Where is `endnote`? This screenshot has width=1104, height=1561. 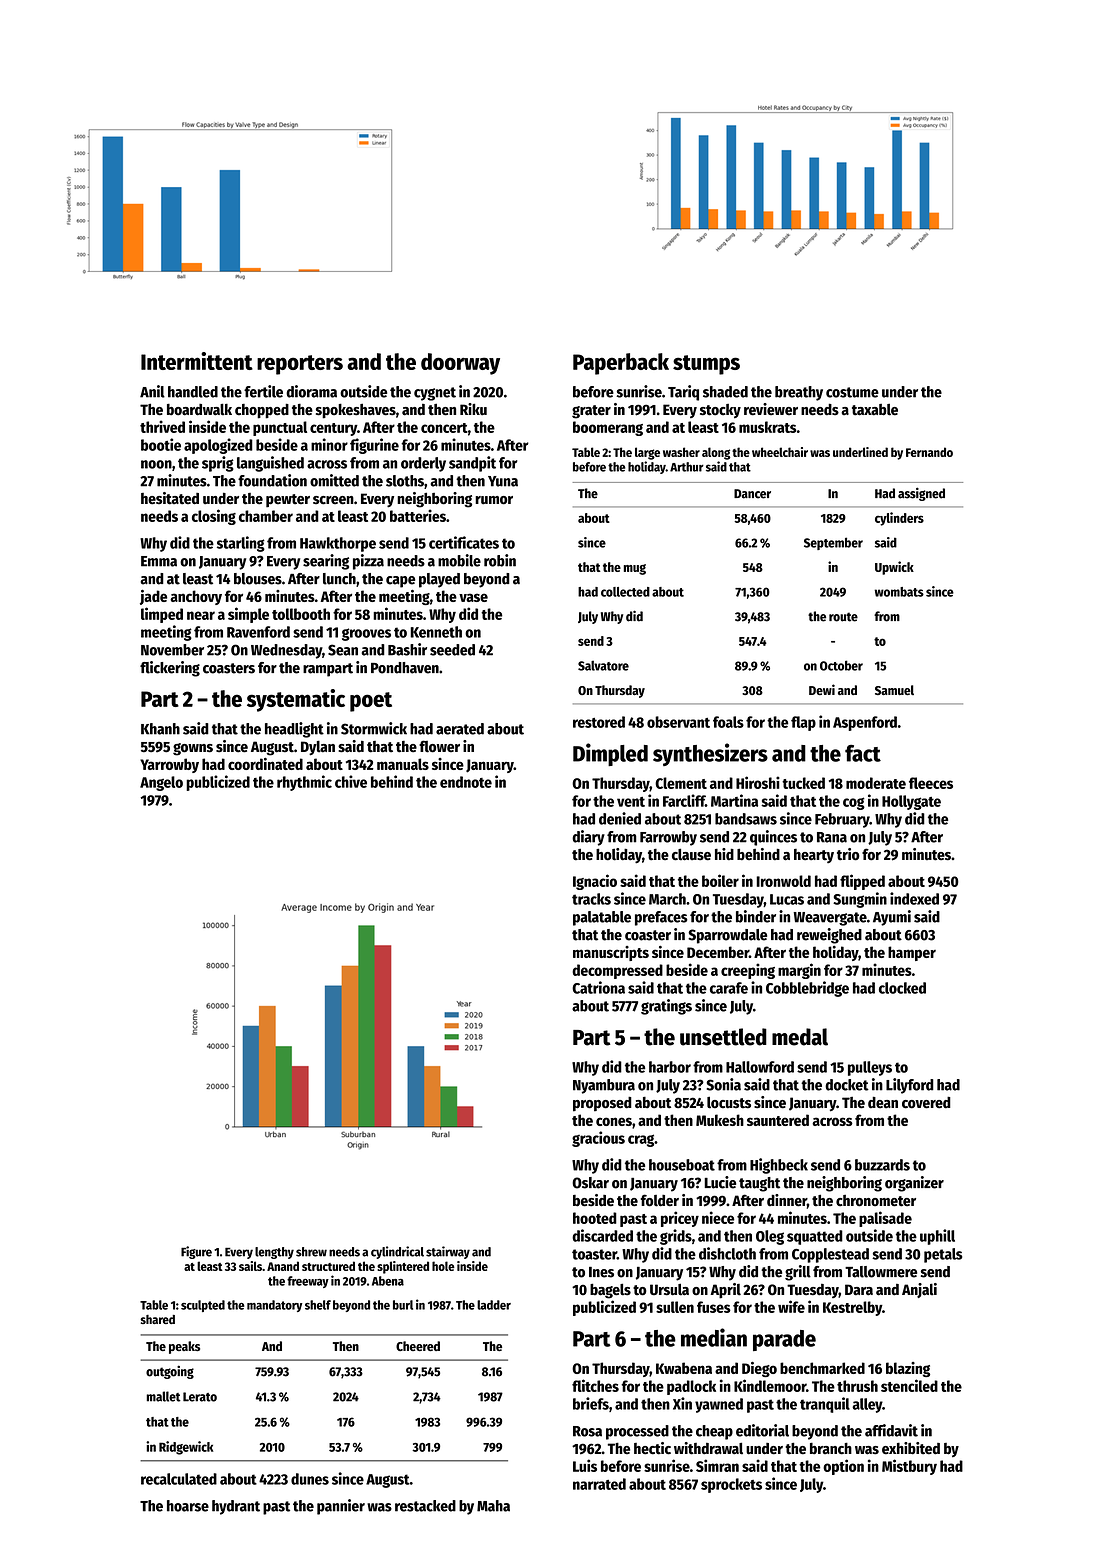 endnote is located at coordinates (466, 782).
